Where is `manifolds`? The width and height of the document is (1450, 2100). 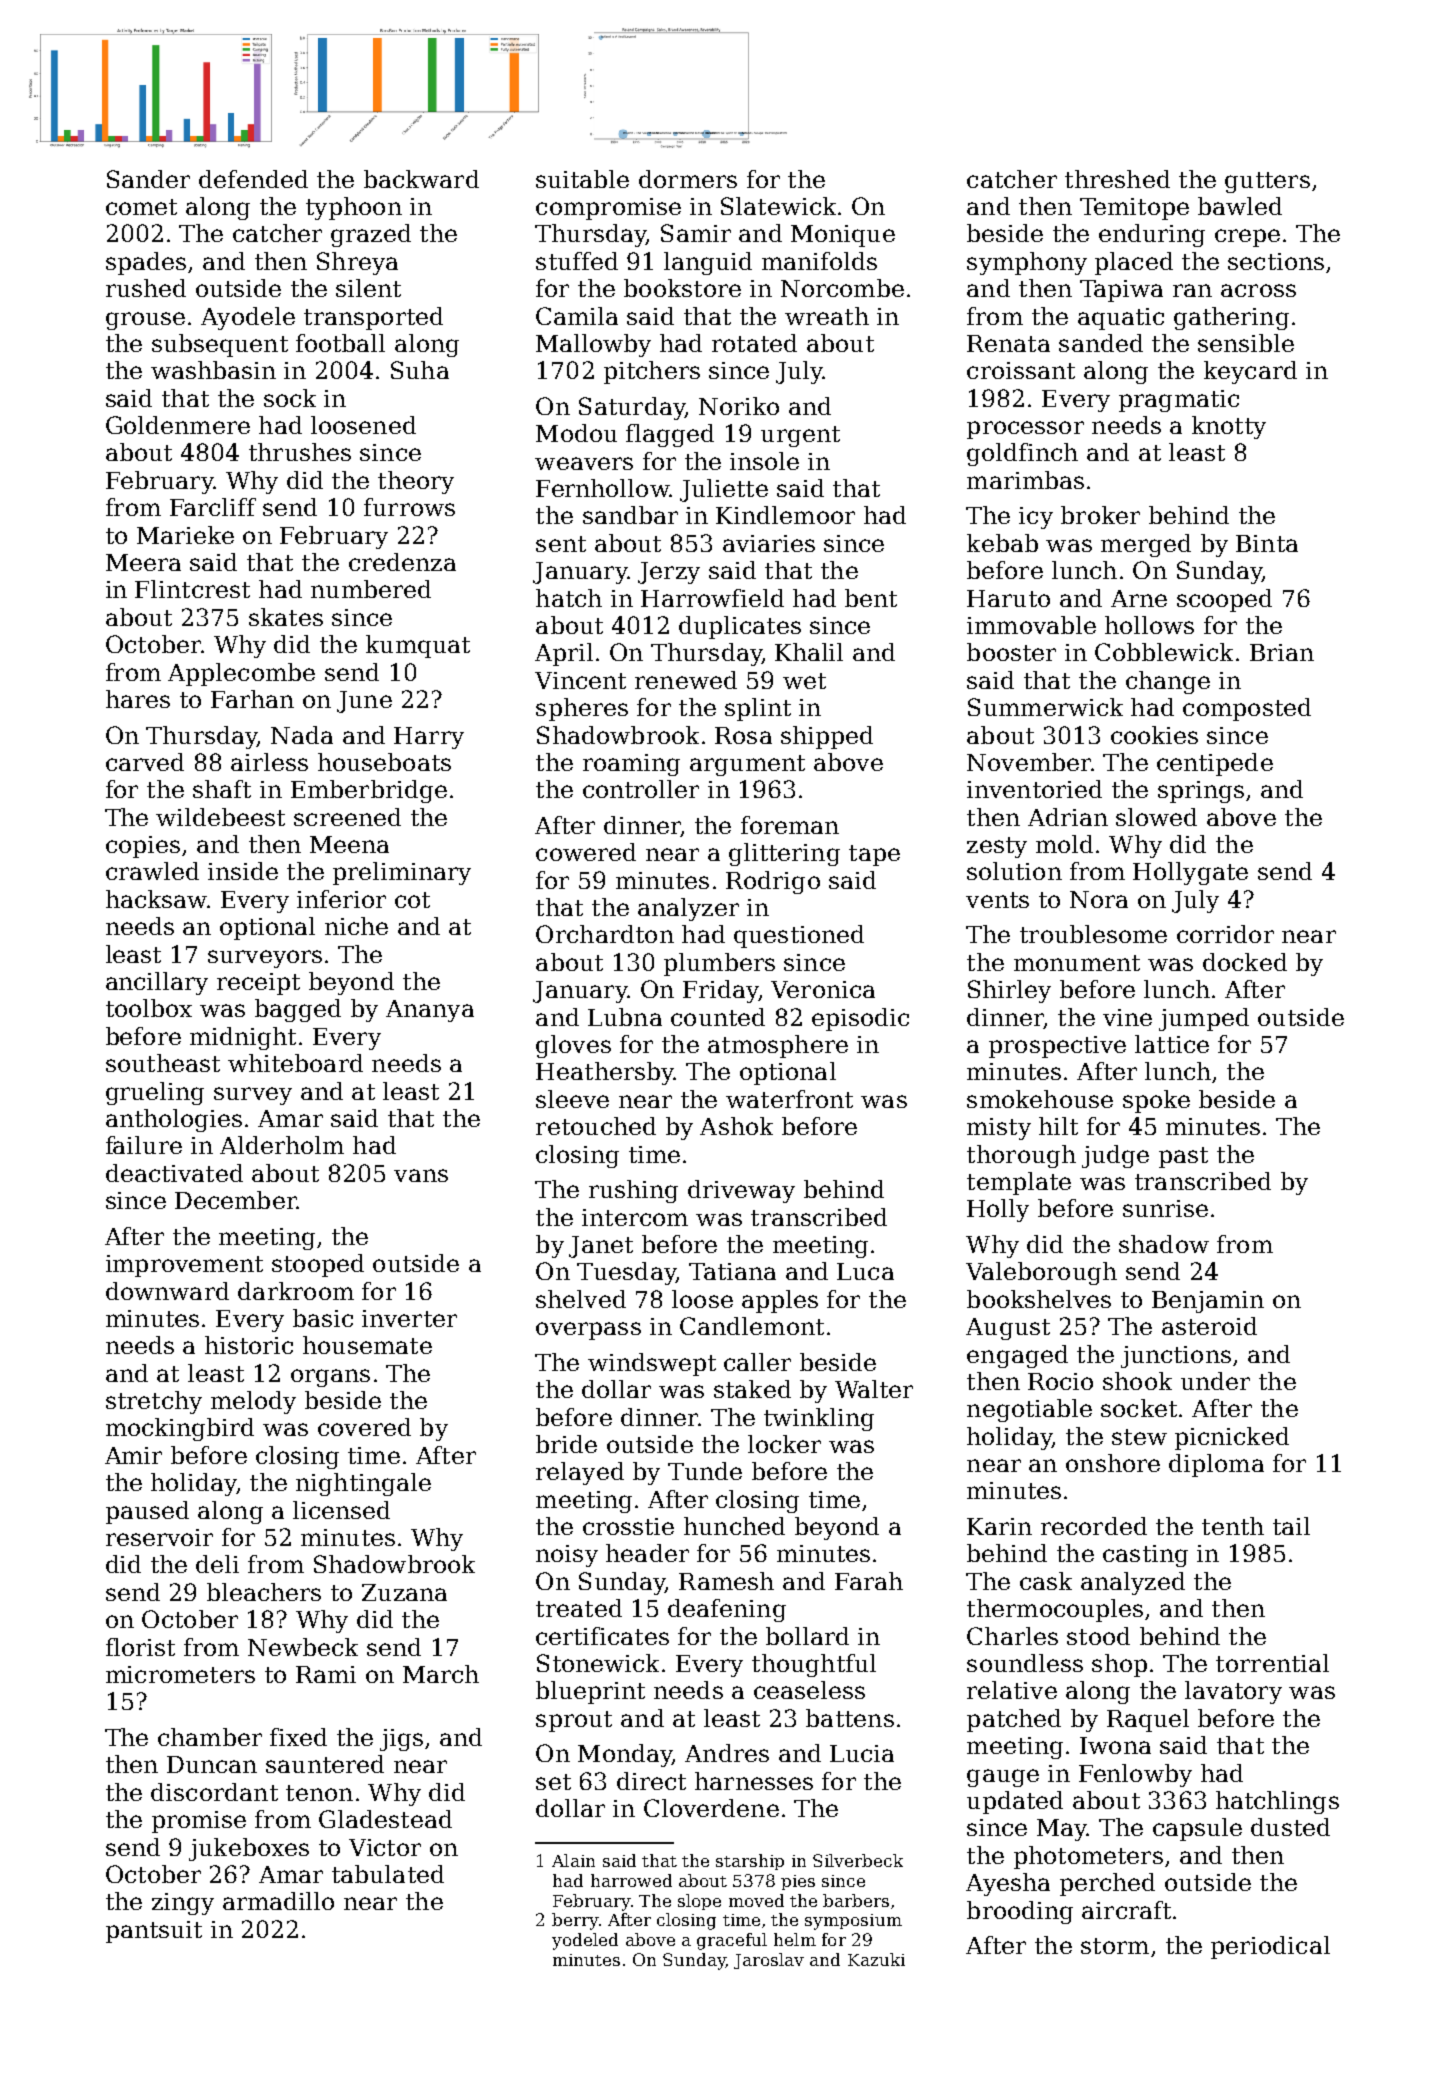
manifolds is located at coordinates (819, 261).
